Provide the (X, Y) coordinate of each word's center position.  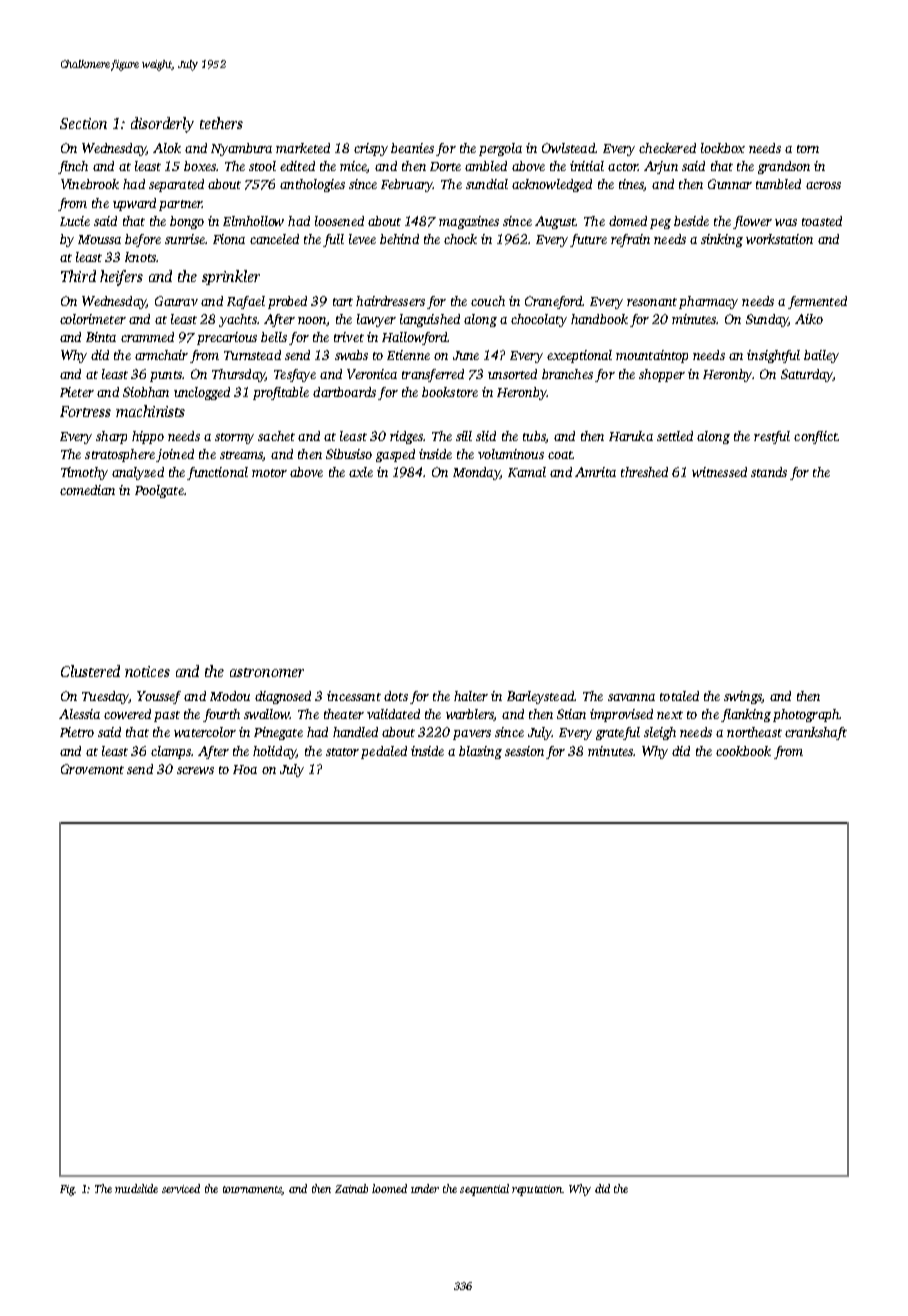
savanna (631, 697)
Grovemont (92, 769)
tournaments (252, 1190)
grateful (618, 733)
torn (808, 149)
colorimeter (93, 319)
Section (83, 123)
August (555, 222)
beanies (412, 148)
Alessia (79, 714)
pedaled (384, 752)
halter (471, 696)
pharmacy (708, 302)
